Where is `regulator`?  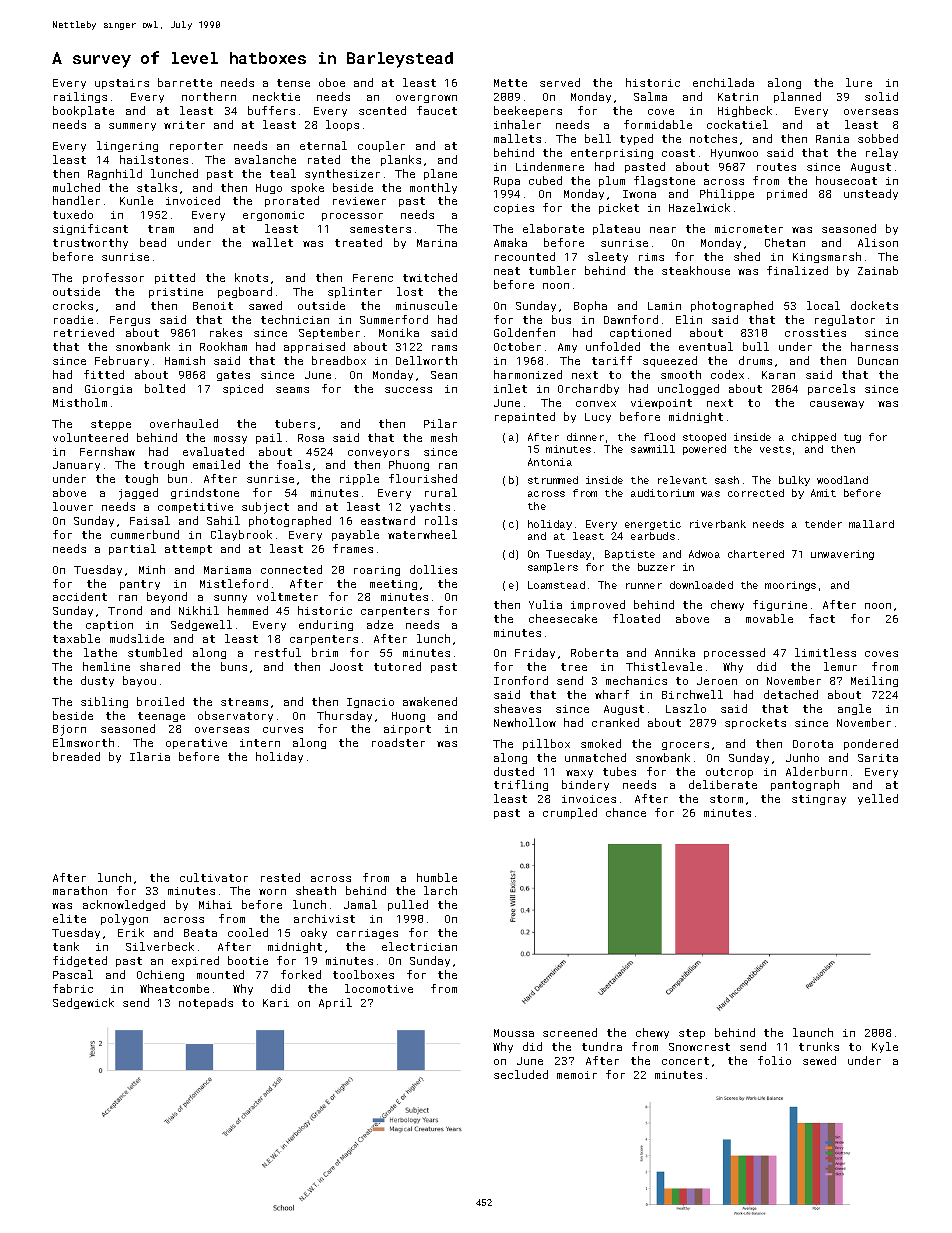 regulator is located at coordinates (845, 320).
